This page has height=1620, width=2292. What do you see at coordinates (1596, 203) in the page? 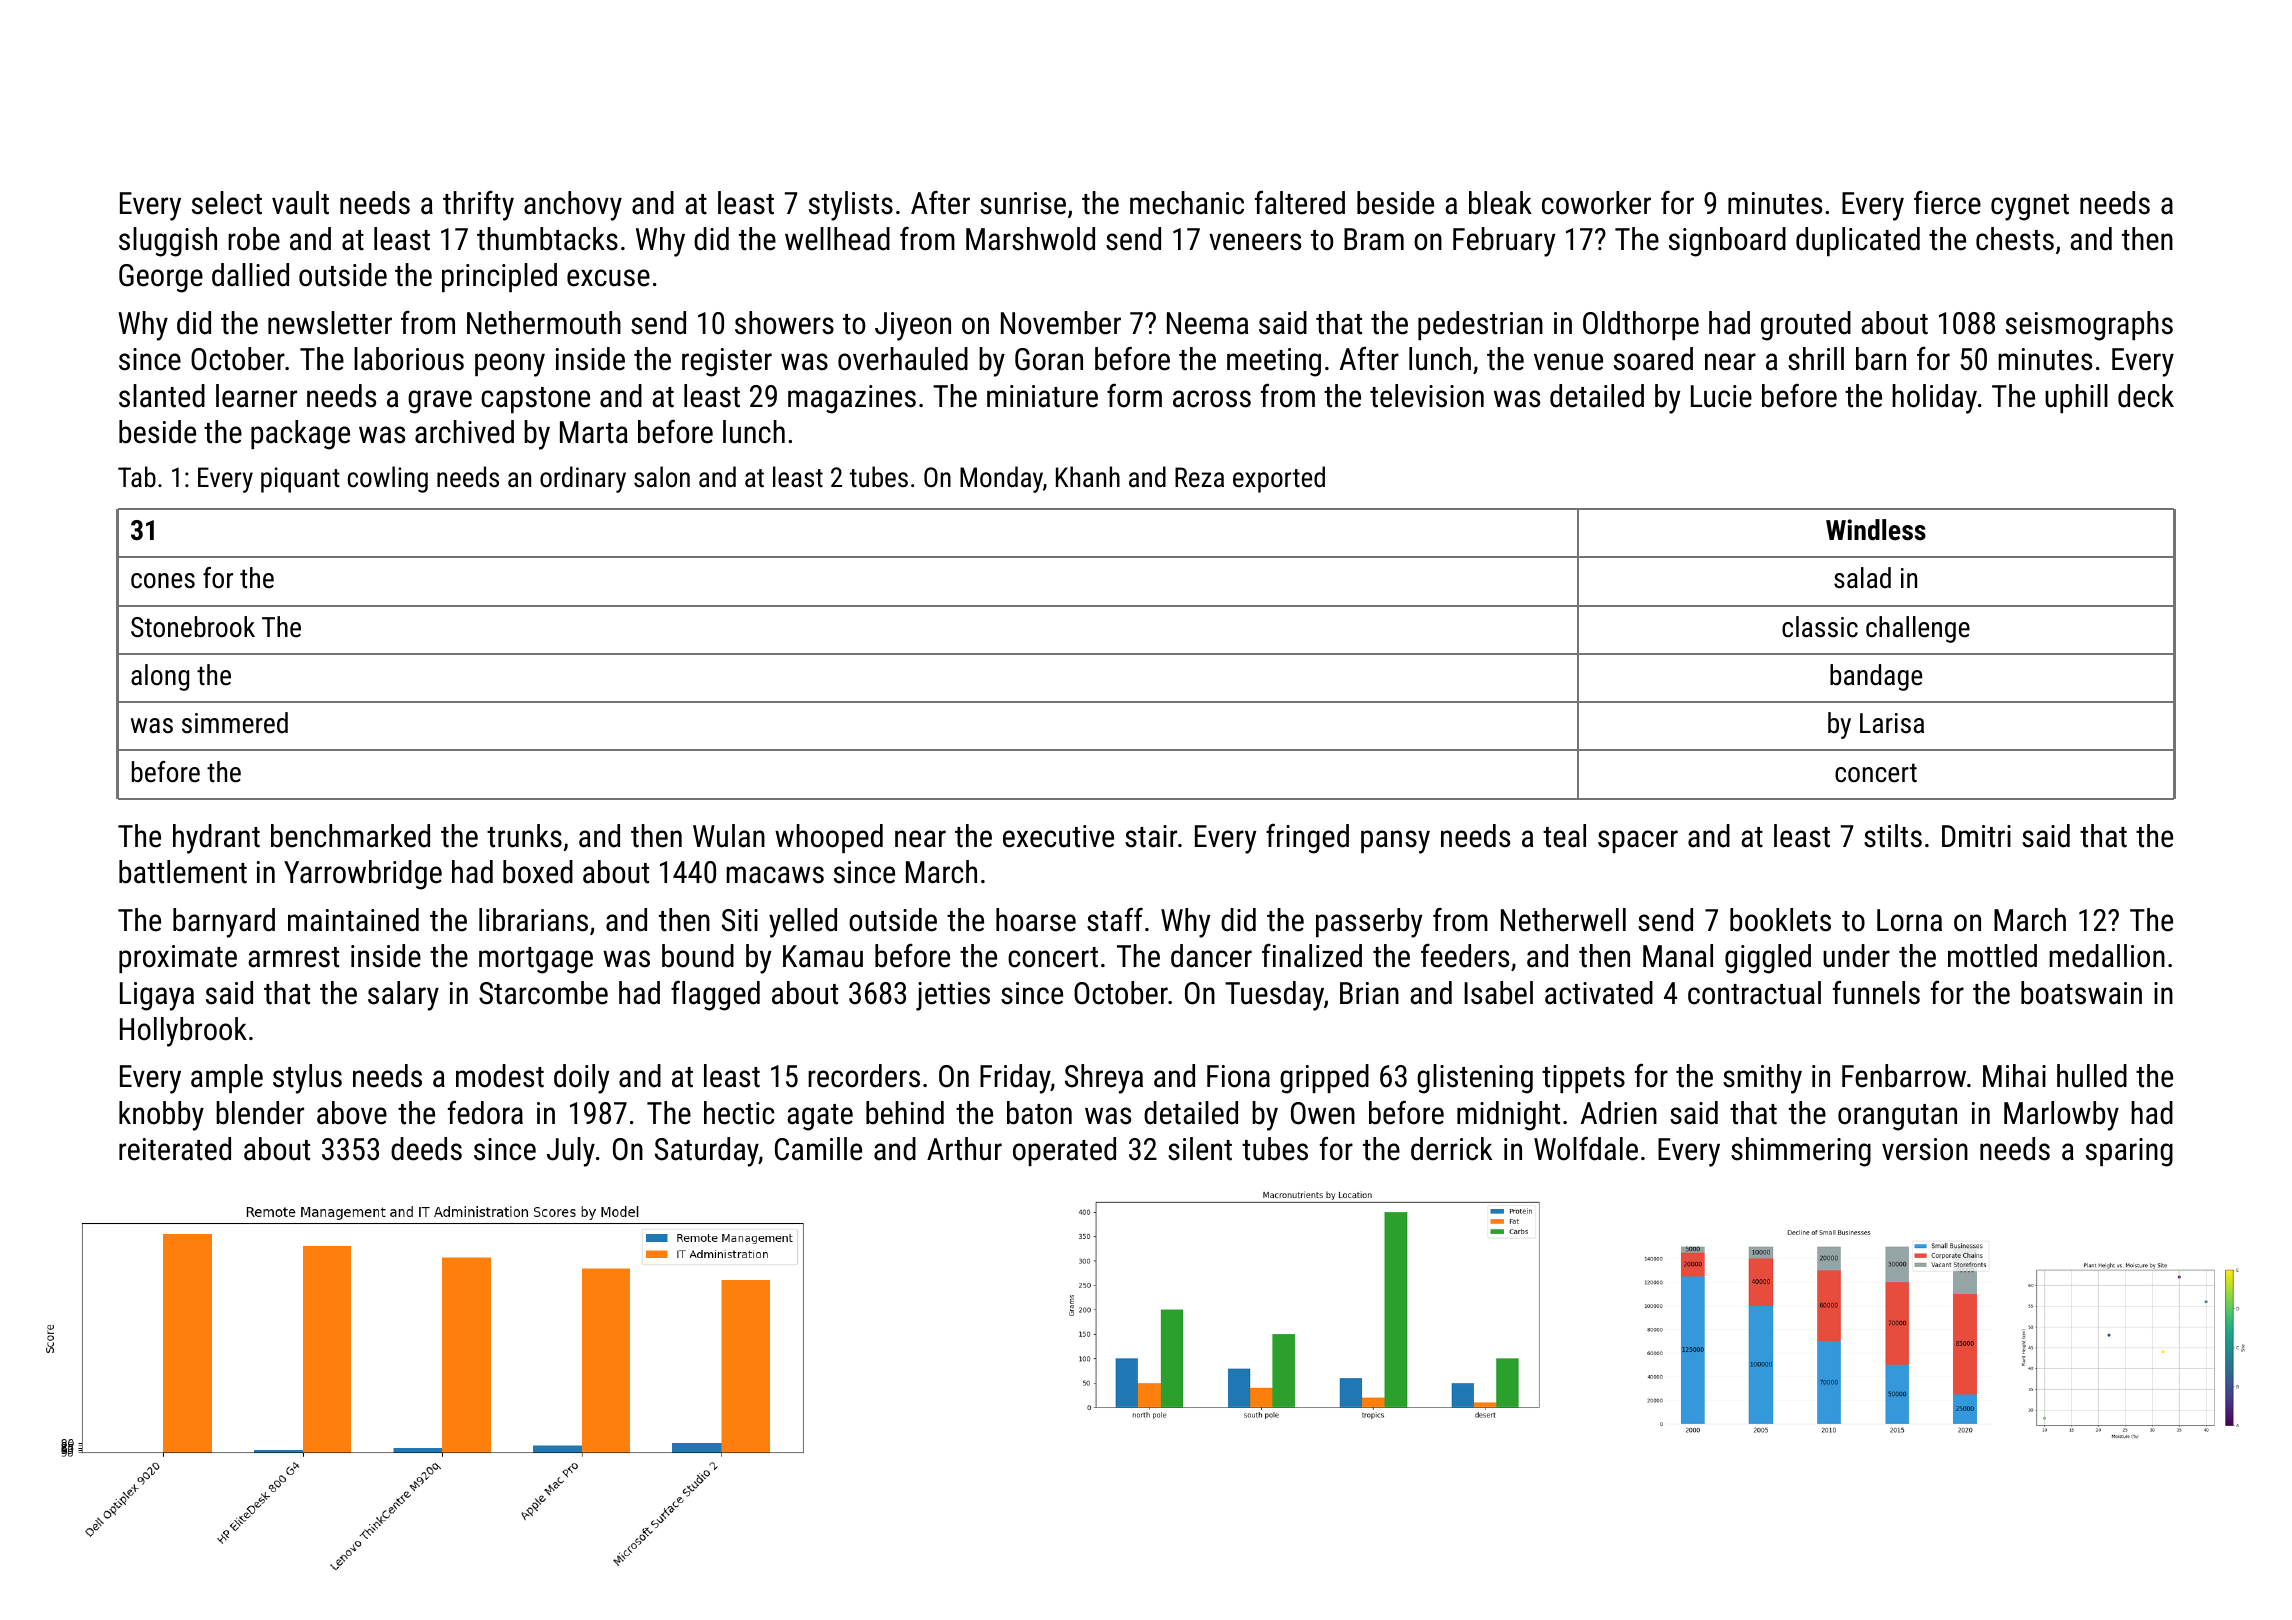
I see `coworker` at bounding box center [1596, 203].
